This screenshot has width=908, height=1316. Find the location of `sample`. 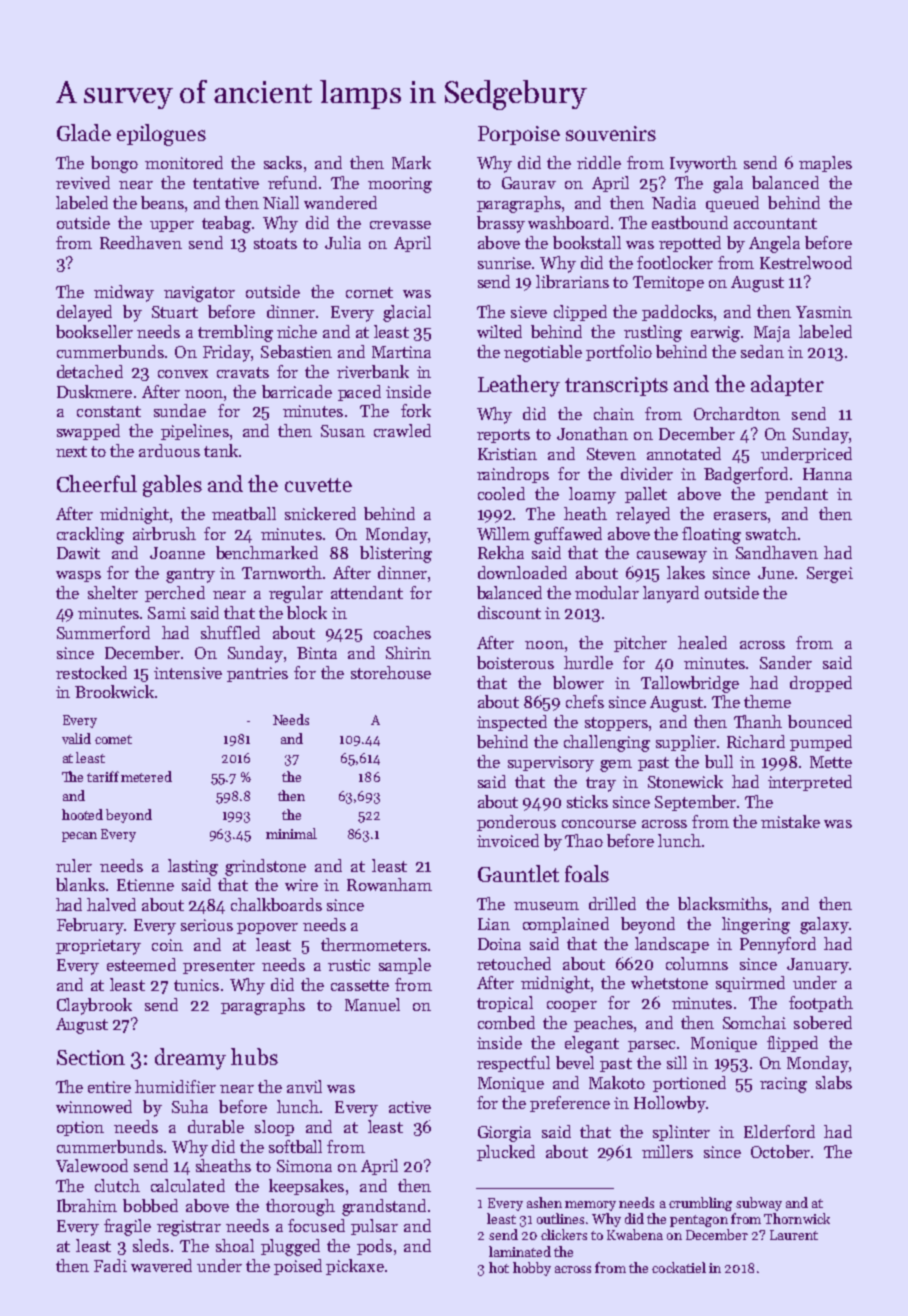

sample is located at coordinates (405, 966).
